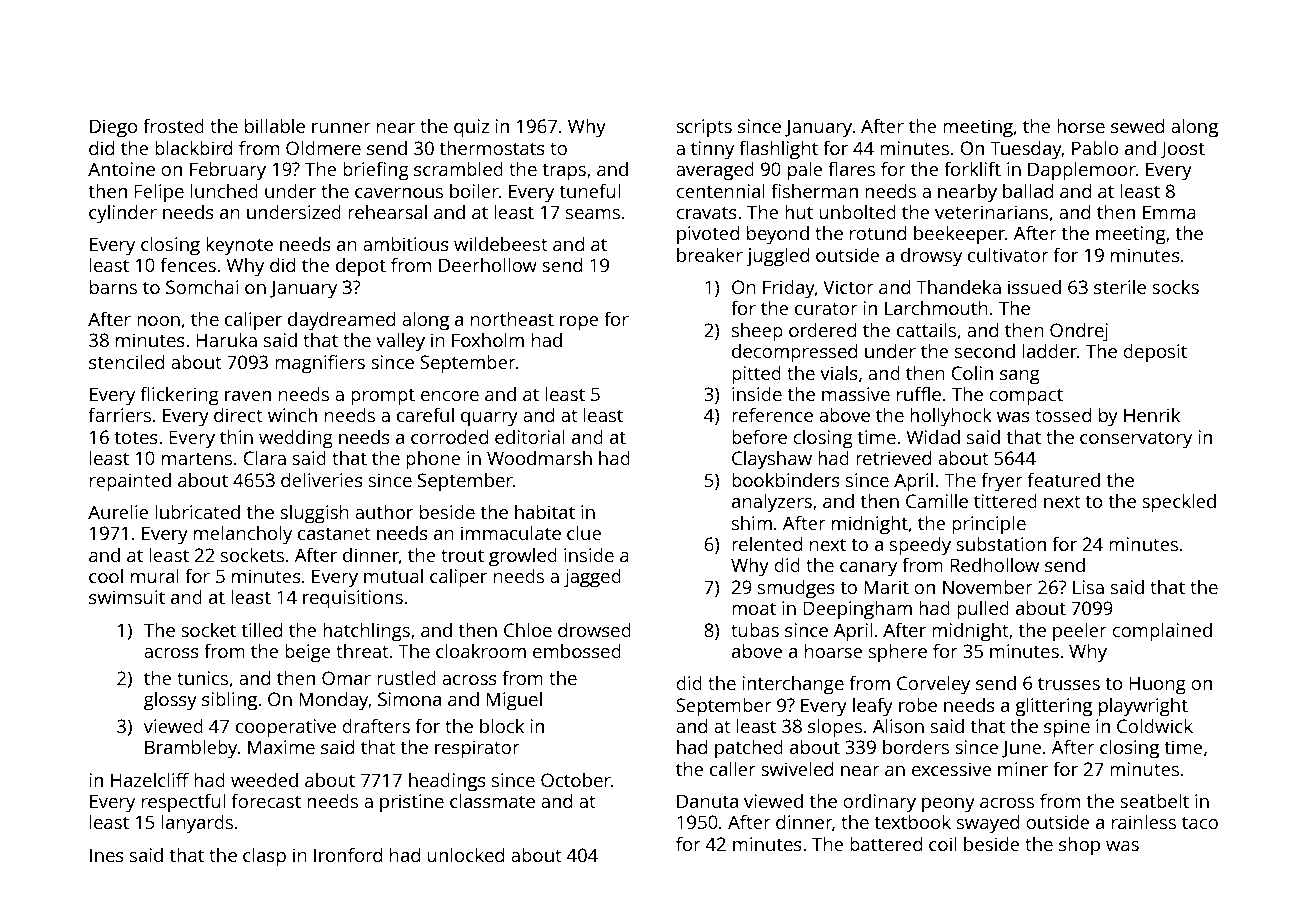  What do you see at coordinates (197, 824) in the page?
I see `lanyards` at bounding box center [197, 824].
